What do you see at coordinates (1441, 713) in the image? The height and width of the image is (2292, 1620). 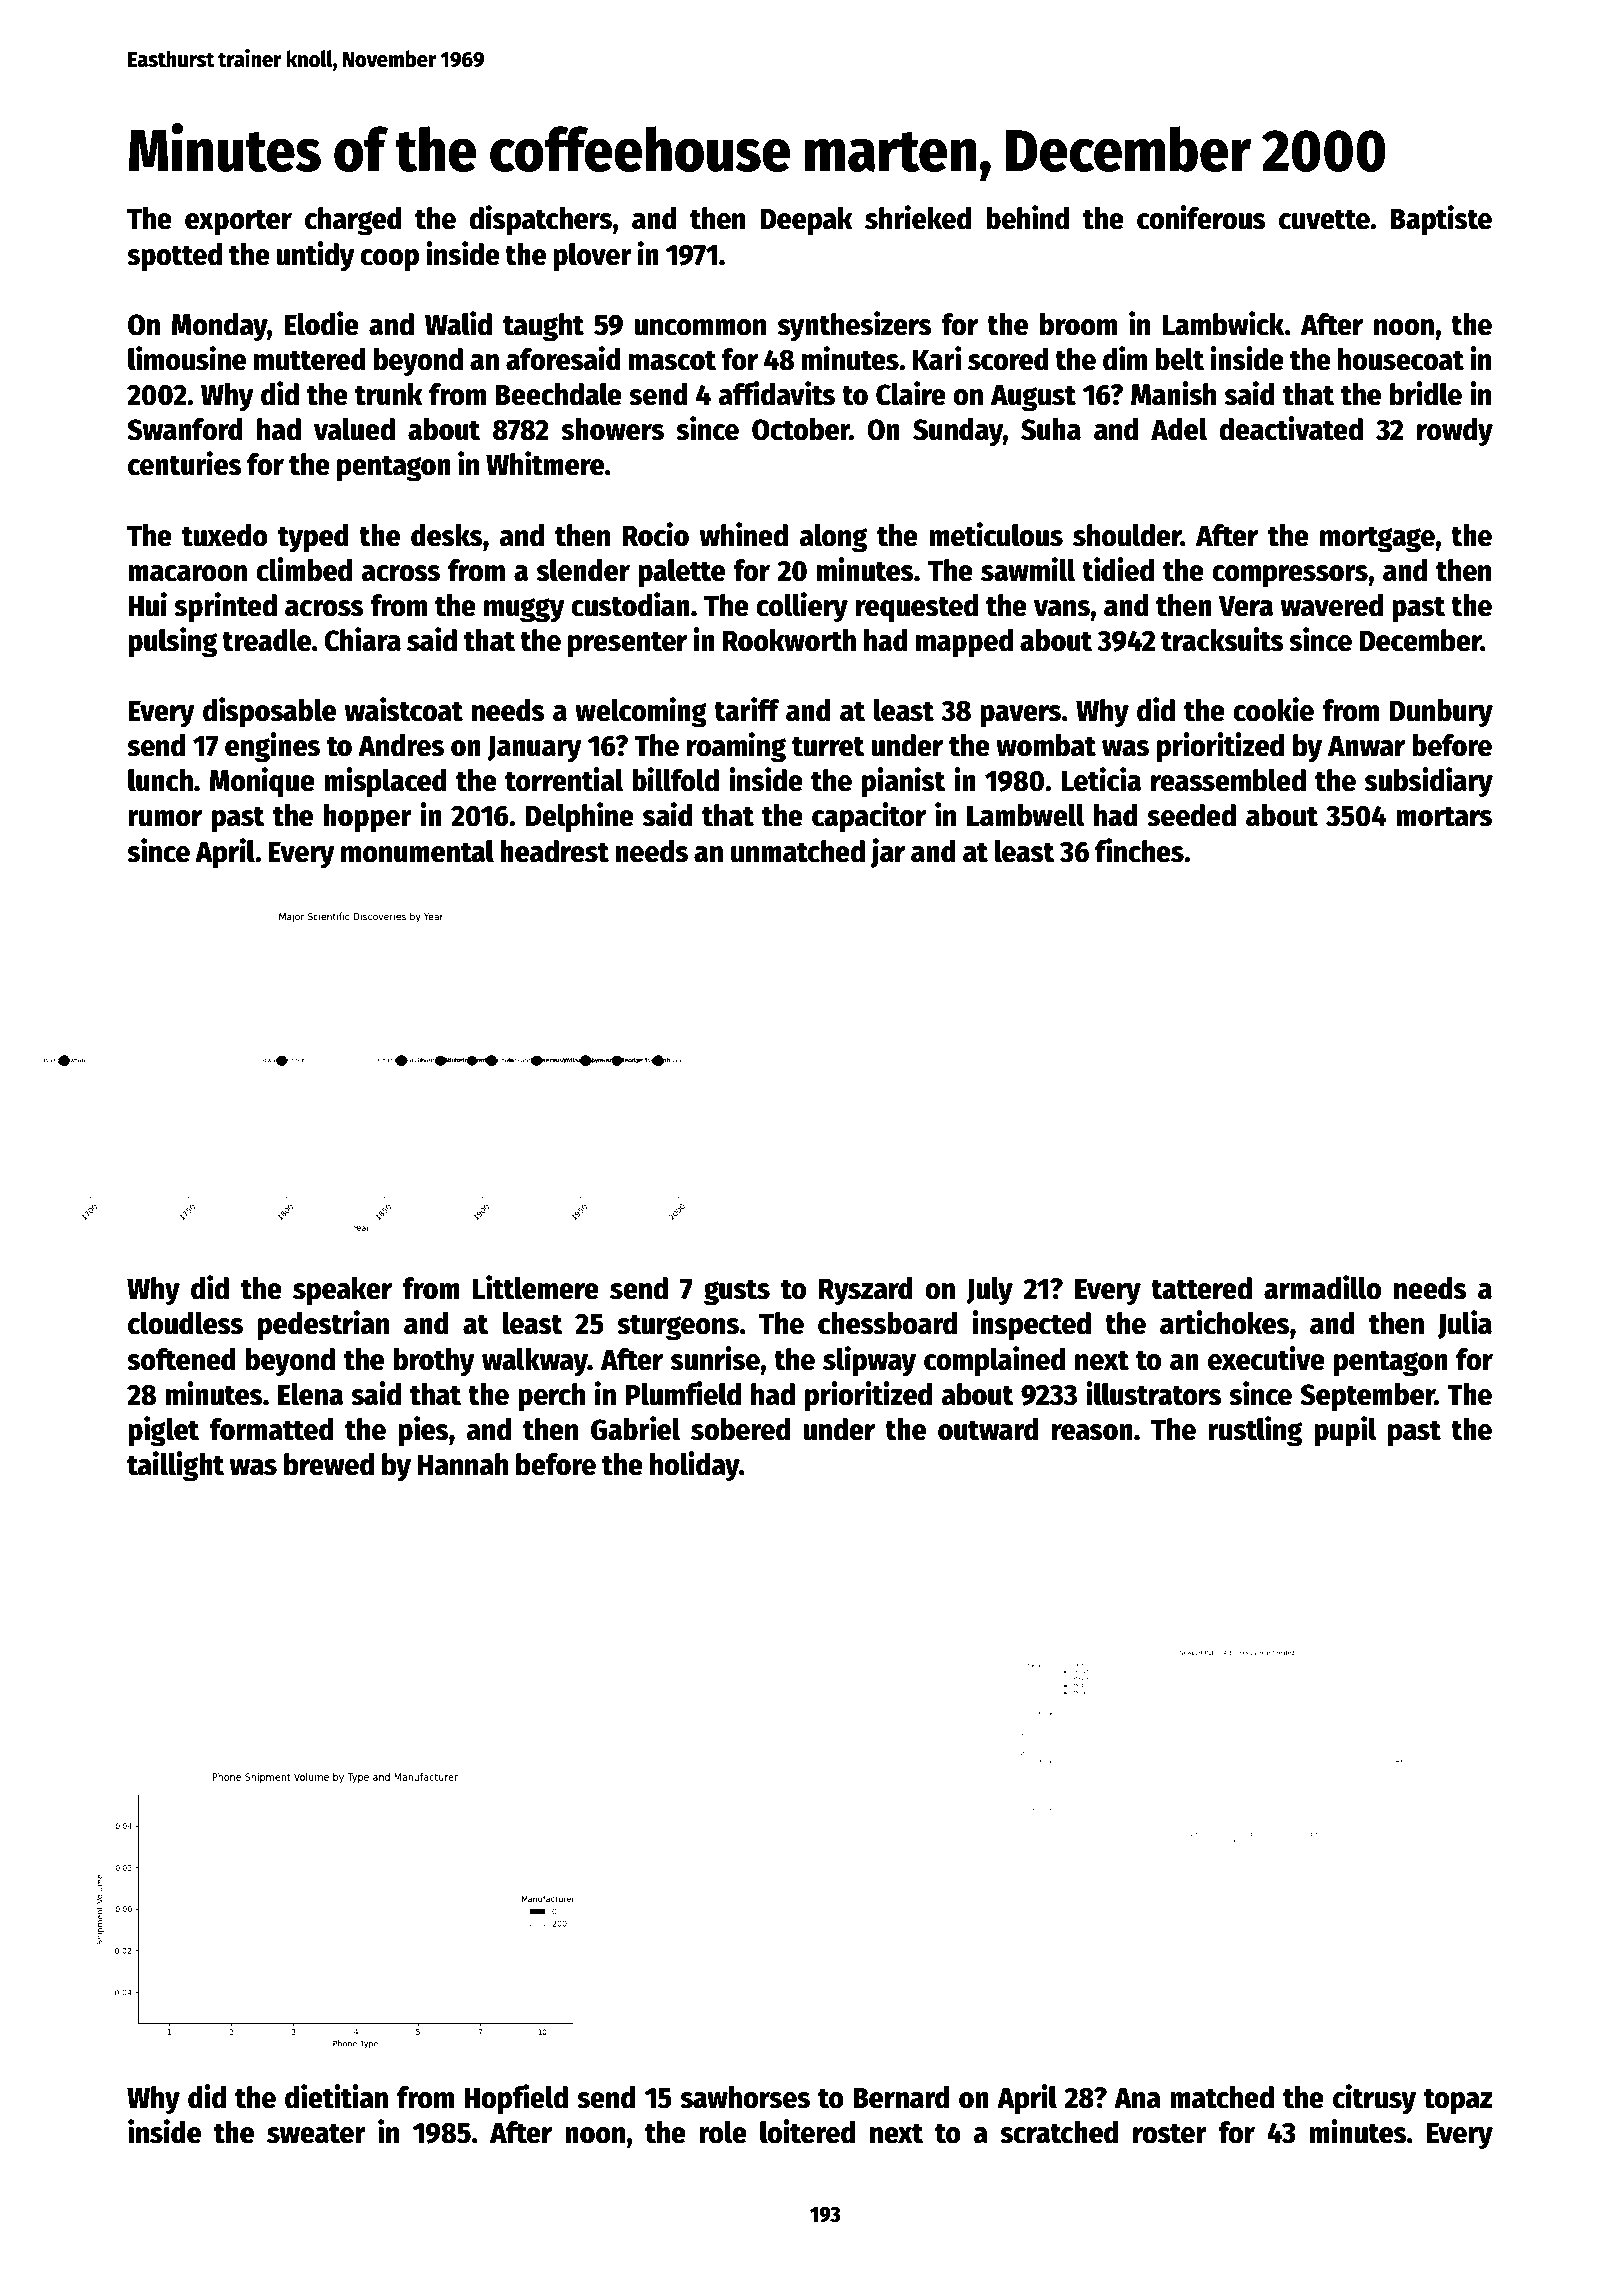 I see `Dunbury` at bounding box center [1441, 713].
